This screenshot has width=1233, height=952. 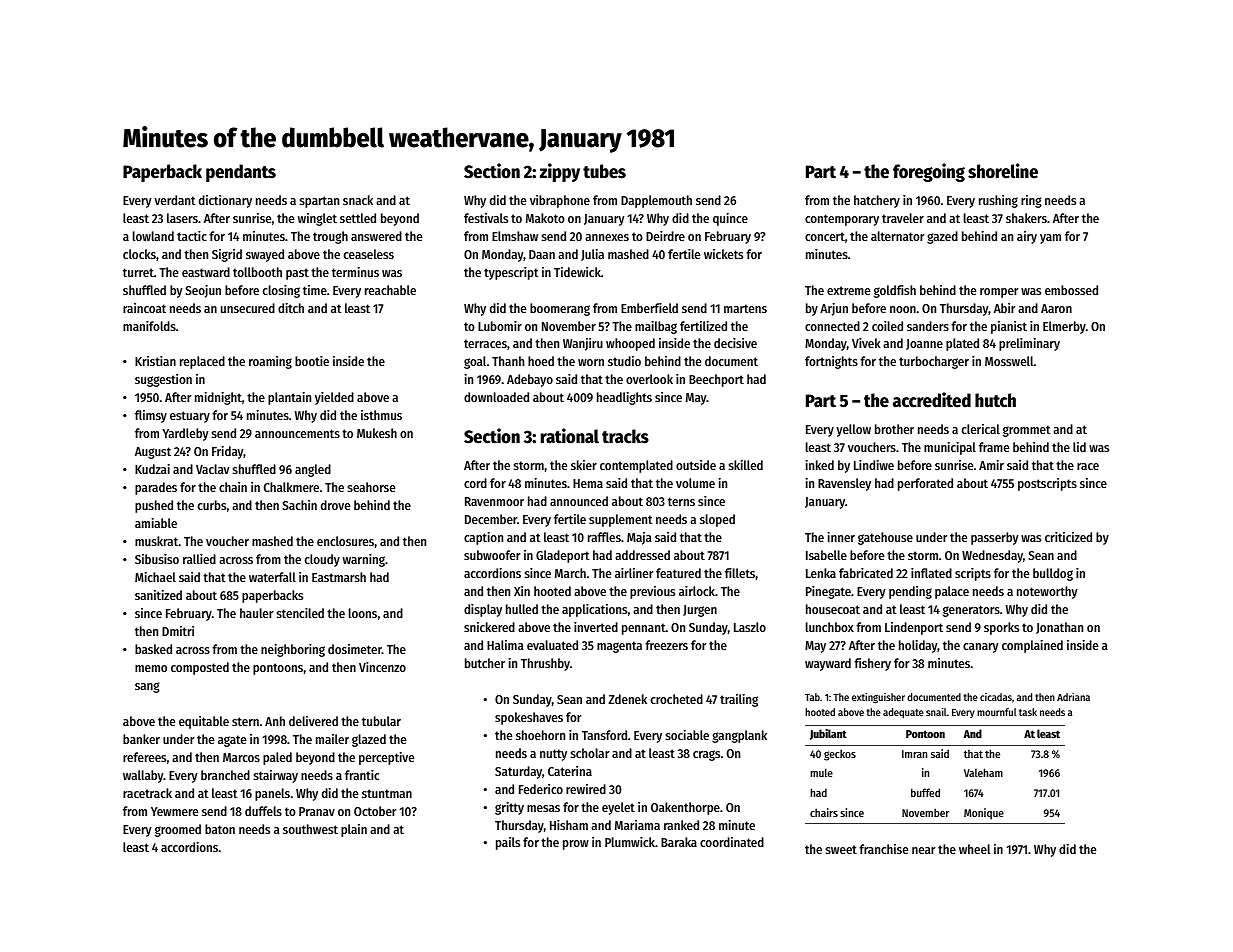 What do you see at coordinates (241, 173) in the screenshot?
I see `pendants` at bounding box center [241, 173].
